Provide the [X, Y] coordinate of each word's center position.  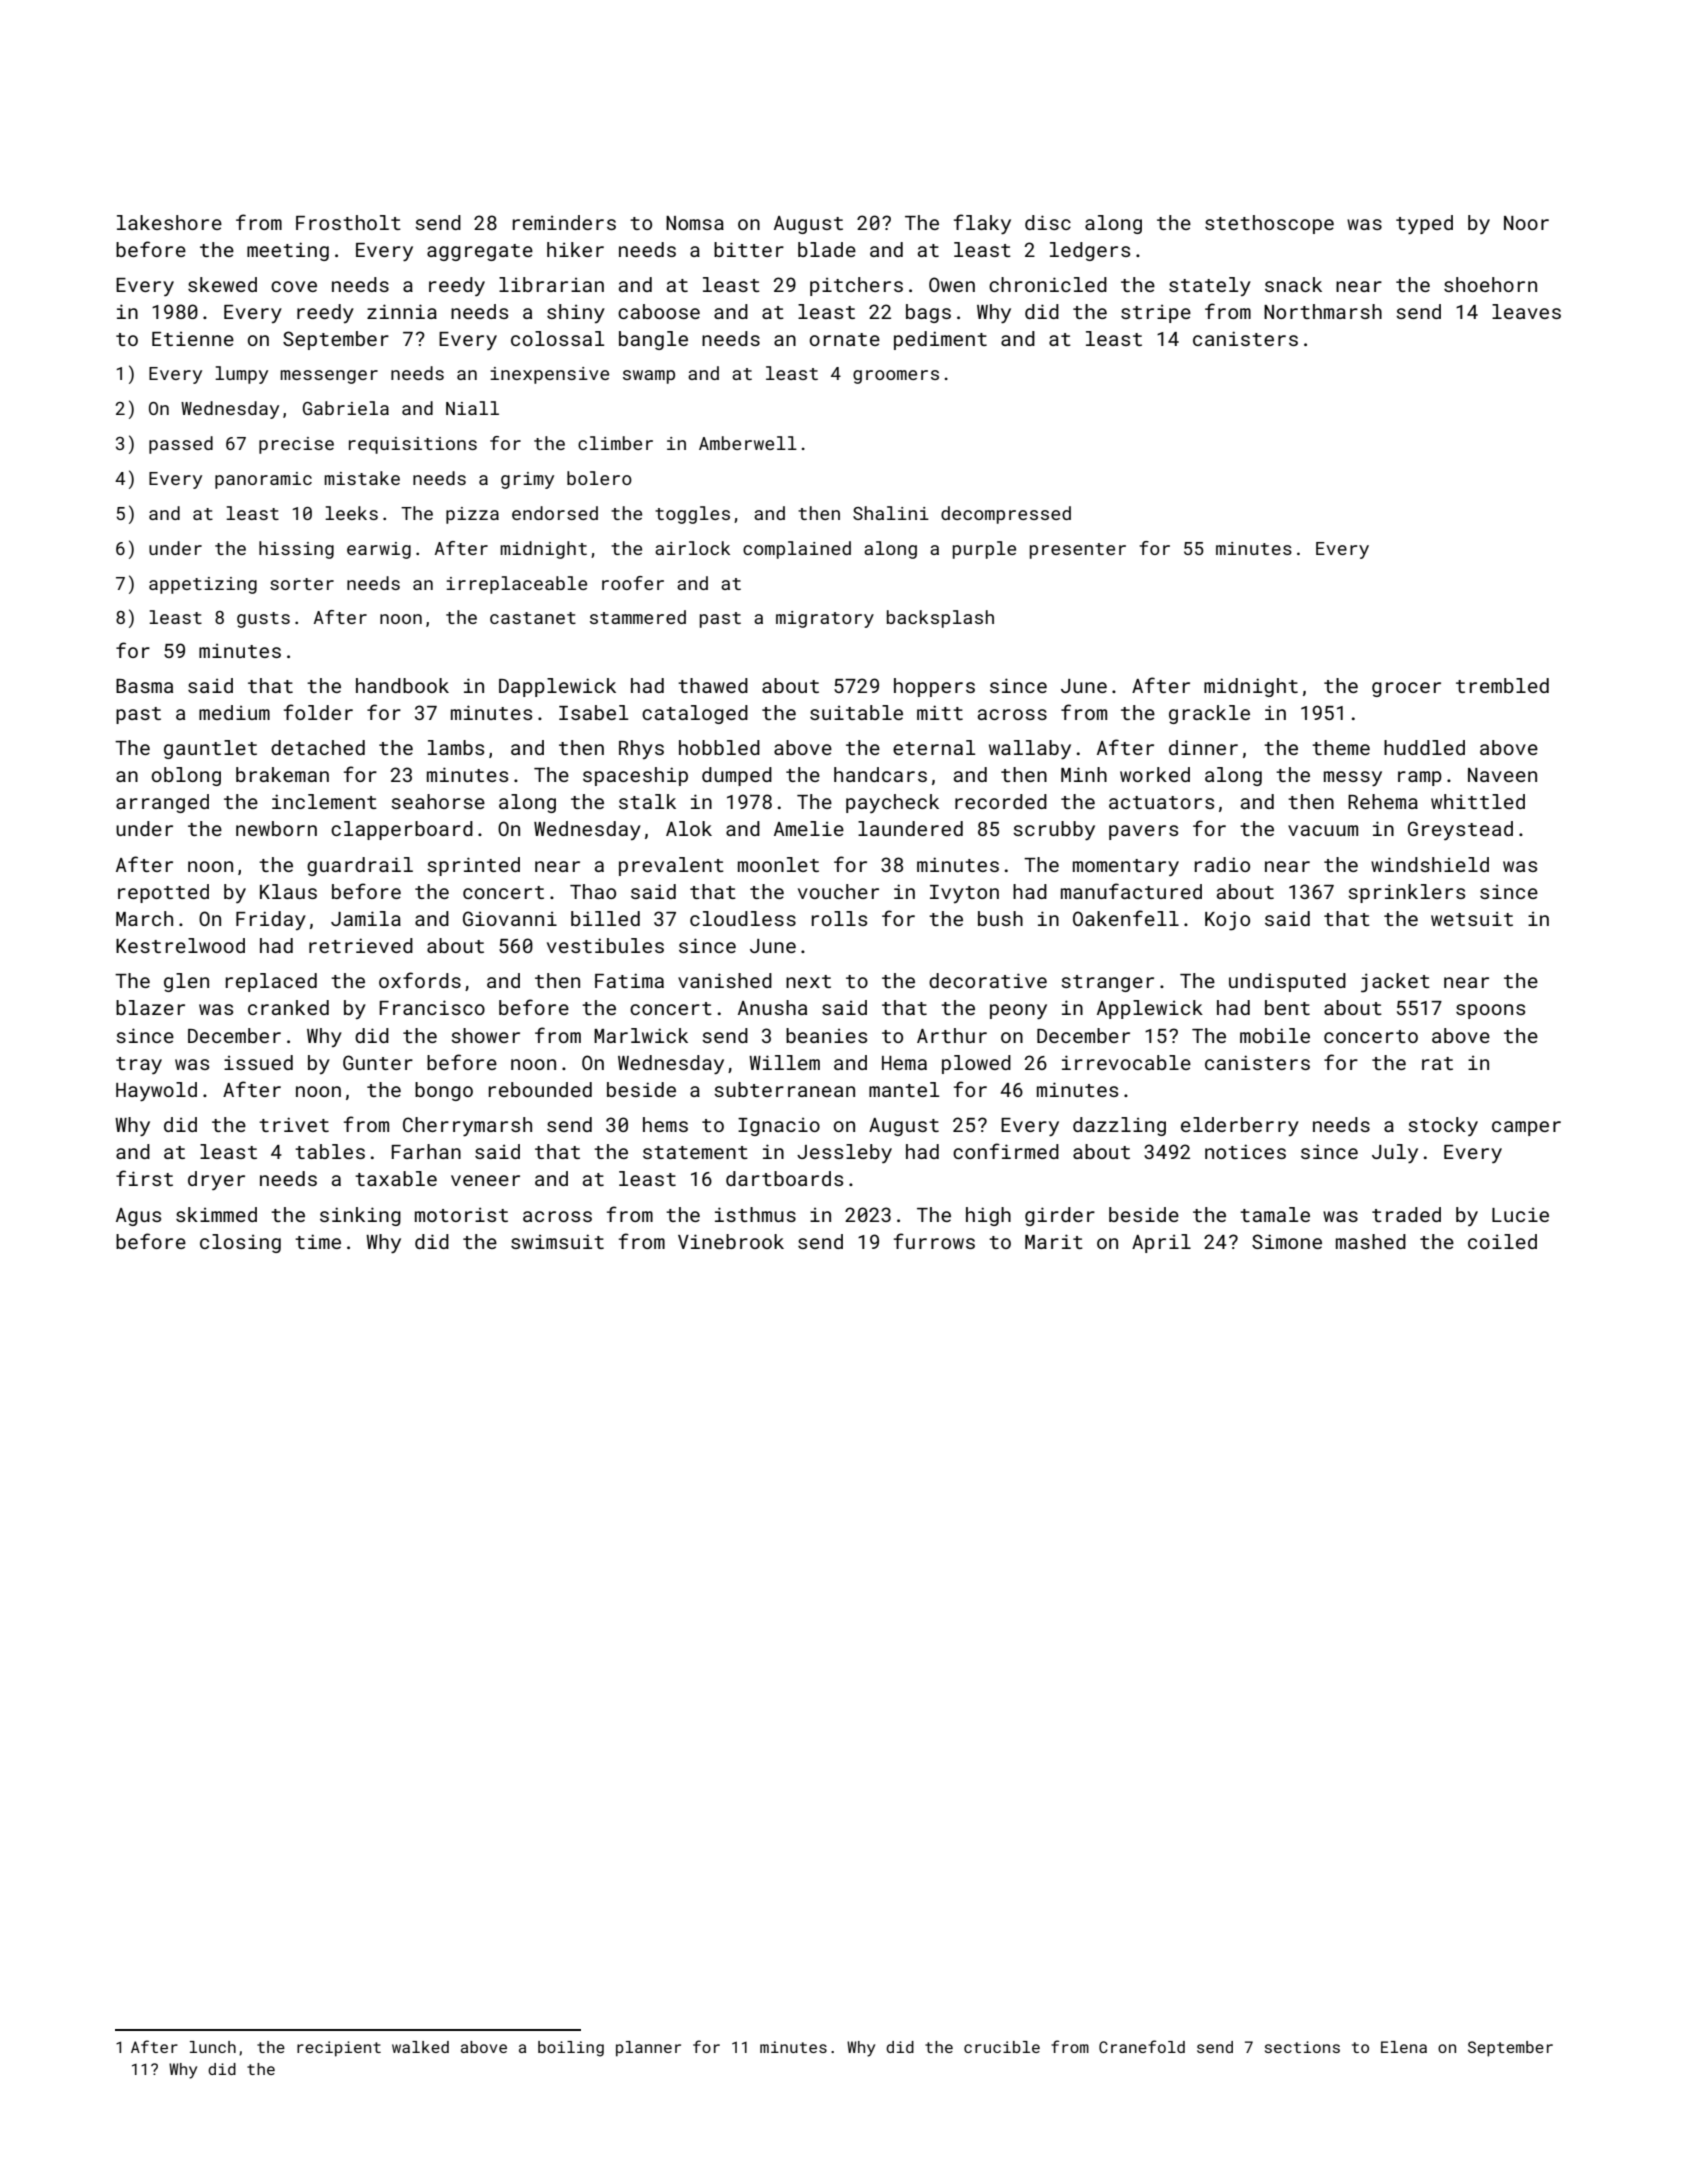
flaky [982, 224]
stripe [1156, 314]
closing [240, 1243]
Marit [1054, 1241]
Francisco [432, 1007]
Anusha [772, 1007]
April [1161, 1243]
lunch [213, 2047]
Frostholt [348, 222]
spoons [1490, 1011]
